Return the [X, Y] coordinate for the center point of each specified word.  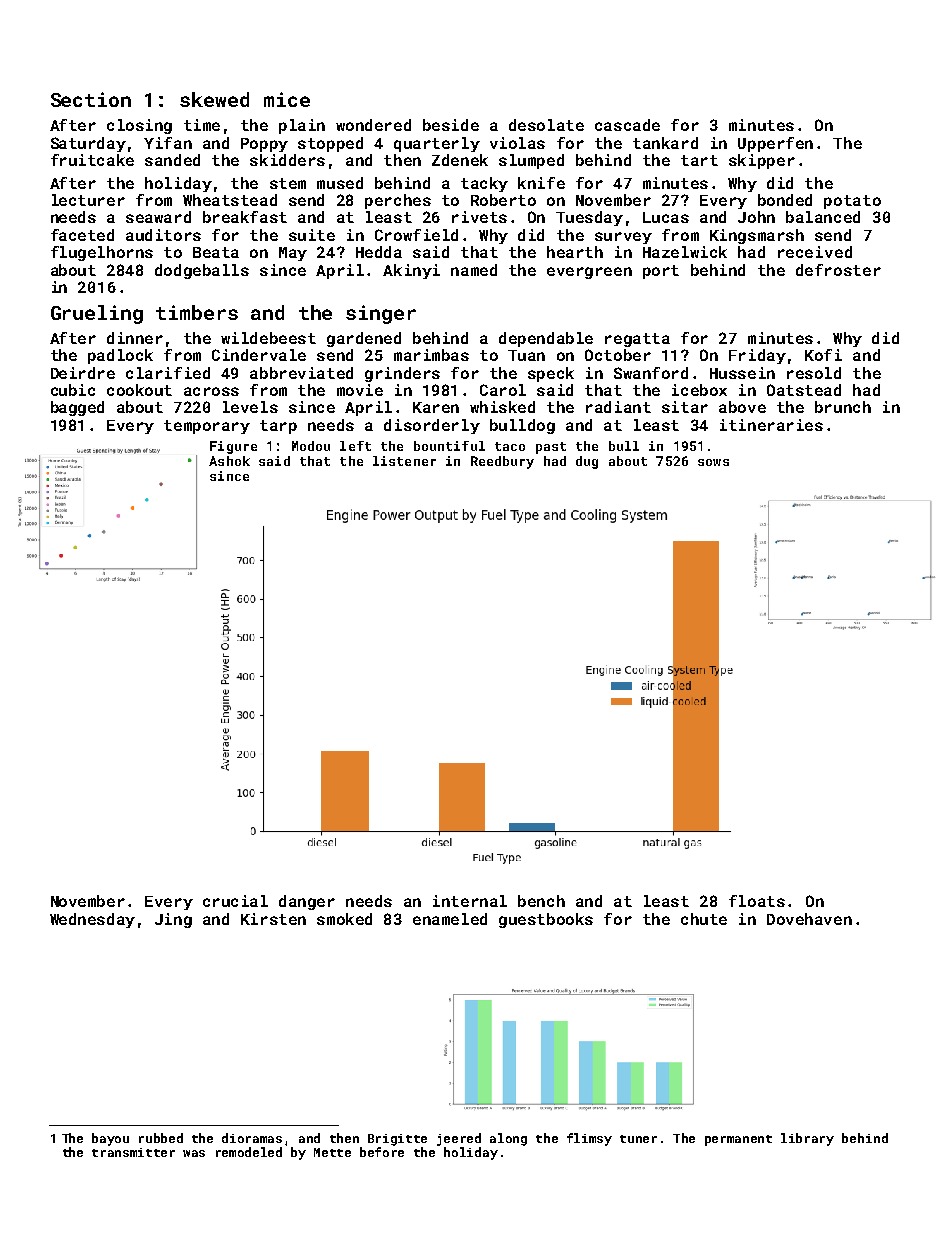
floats [757, 901]
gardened [364, 339]
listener [404, 461]
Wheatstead [230, 200]
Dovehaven [809, 919]
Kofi [823, 355]
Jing [173, 920]
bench [541, 901]
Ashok [229, 461]
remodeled [249, 1152]
